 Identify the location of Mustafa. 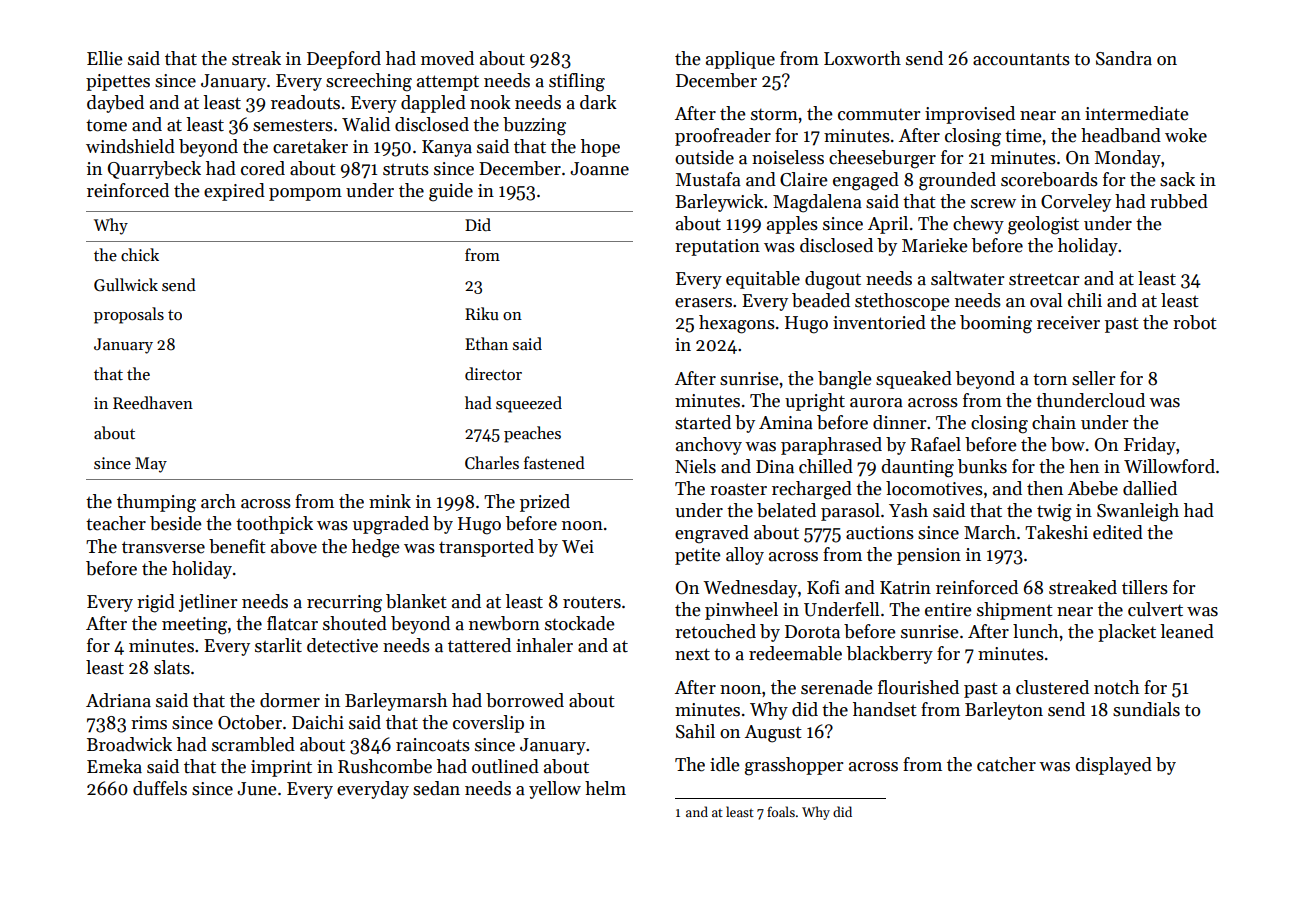
(708, 179).
